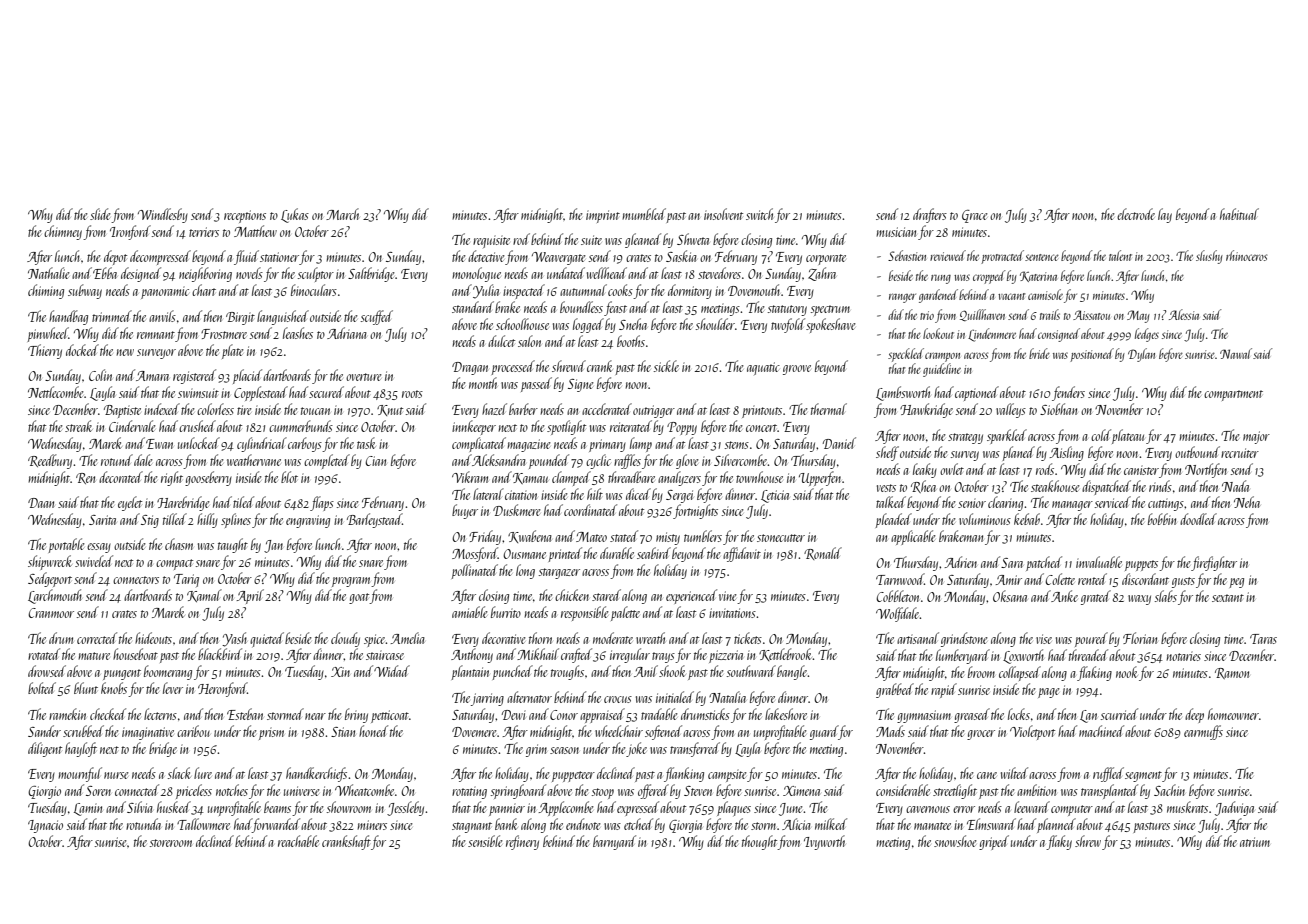  I want to click on schoolhouse, so click(522, 324).
